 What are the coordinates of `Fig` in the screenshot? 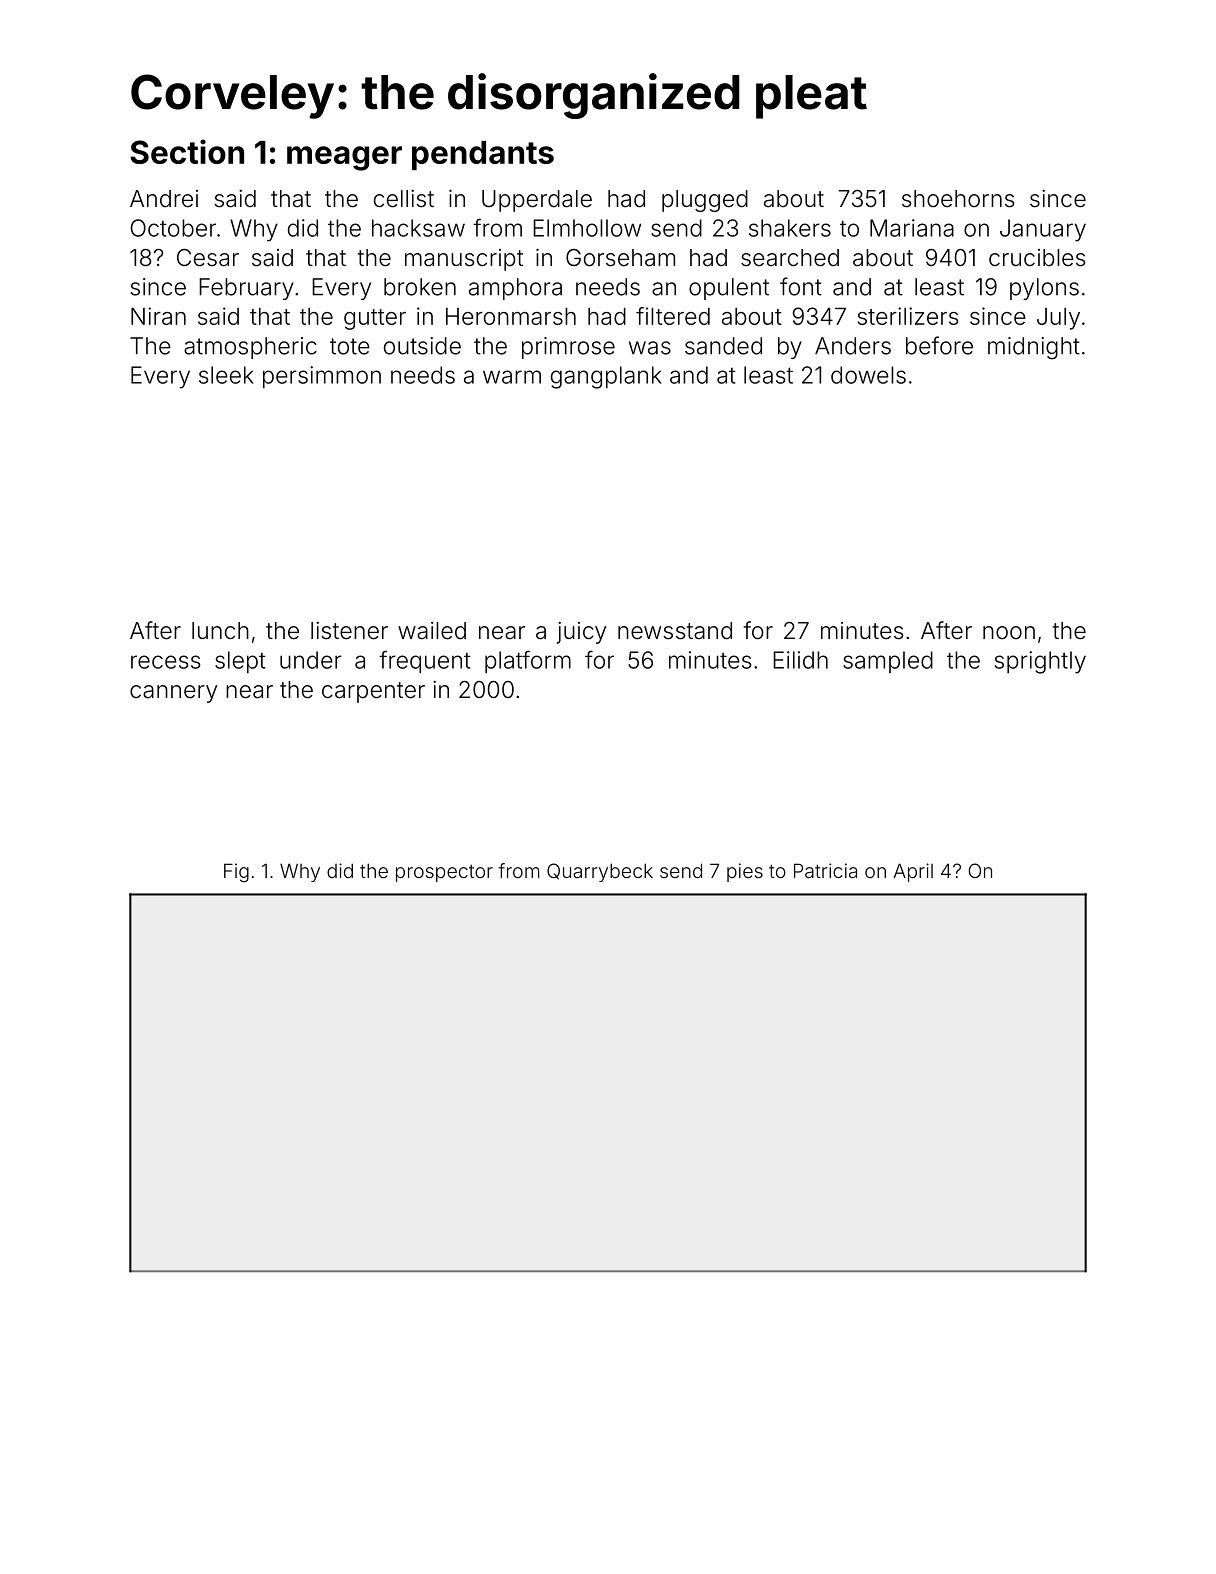 It's located at (236, 872).
